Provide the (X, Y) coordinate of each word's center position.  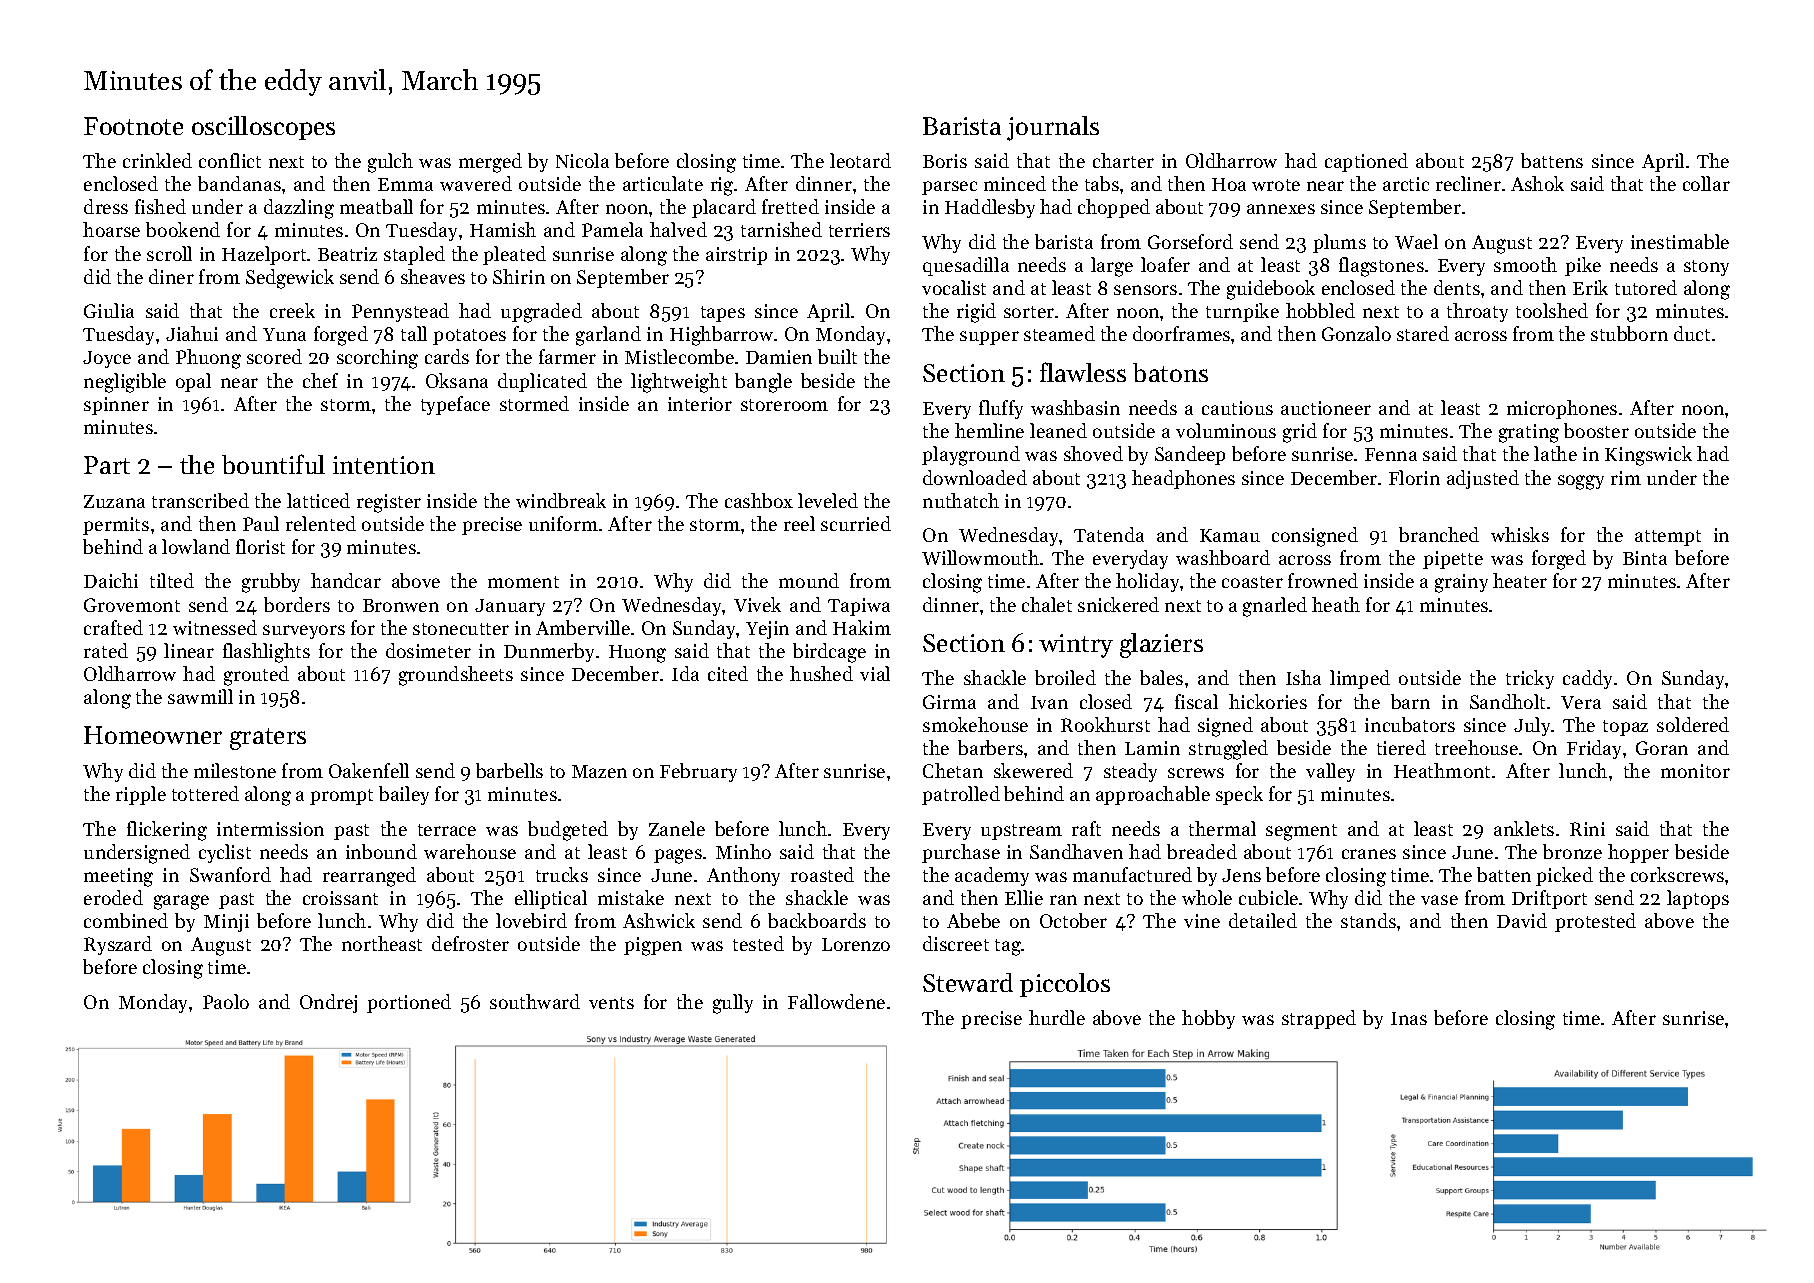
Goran (1662, 748)
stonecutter (461, 629)
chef (320, 380)
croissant (340, 898)
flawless (1083, 372)
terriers (859, 230)
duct (1692, 333)
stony (1706, 268)
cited (728, 673)
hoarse (111, 229)
